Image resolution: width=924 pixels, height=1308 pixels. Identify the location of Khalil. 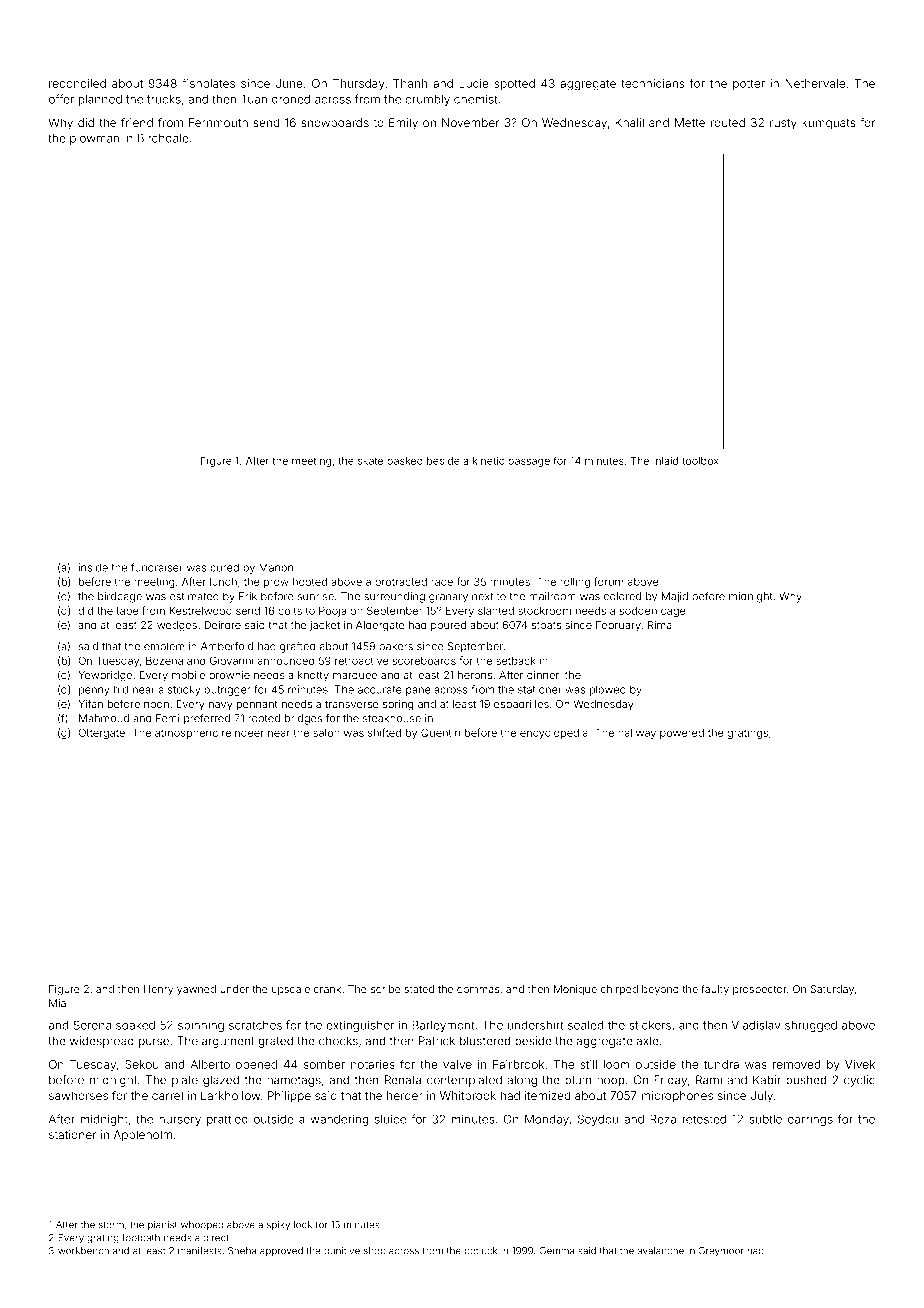
(629, 122).
